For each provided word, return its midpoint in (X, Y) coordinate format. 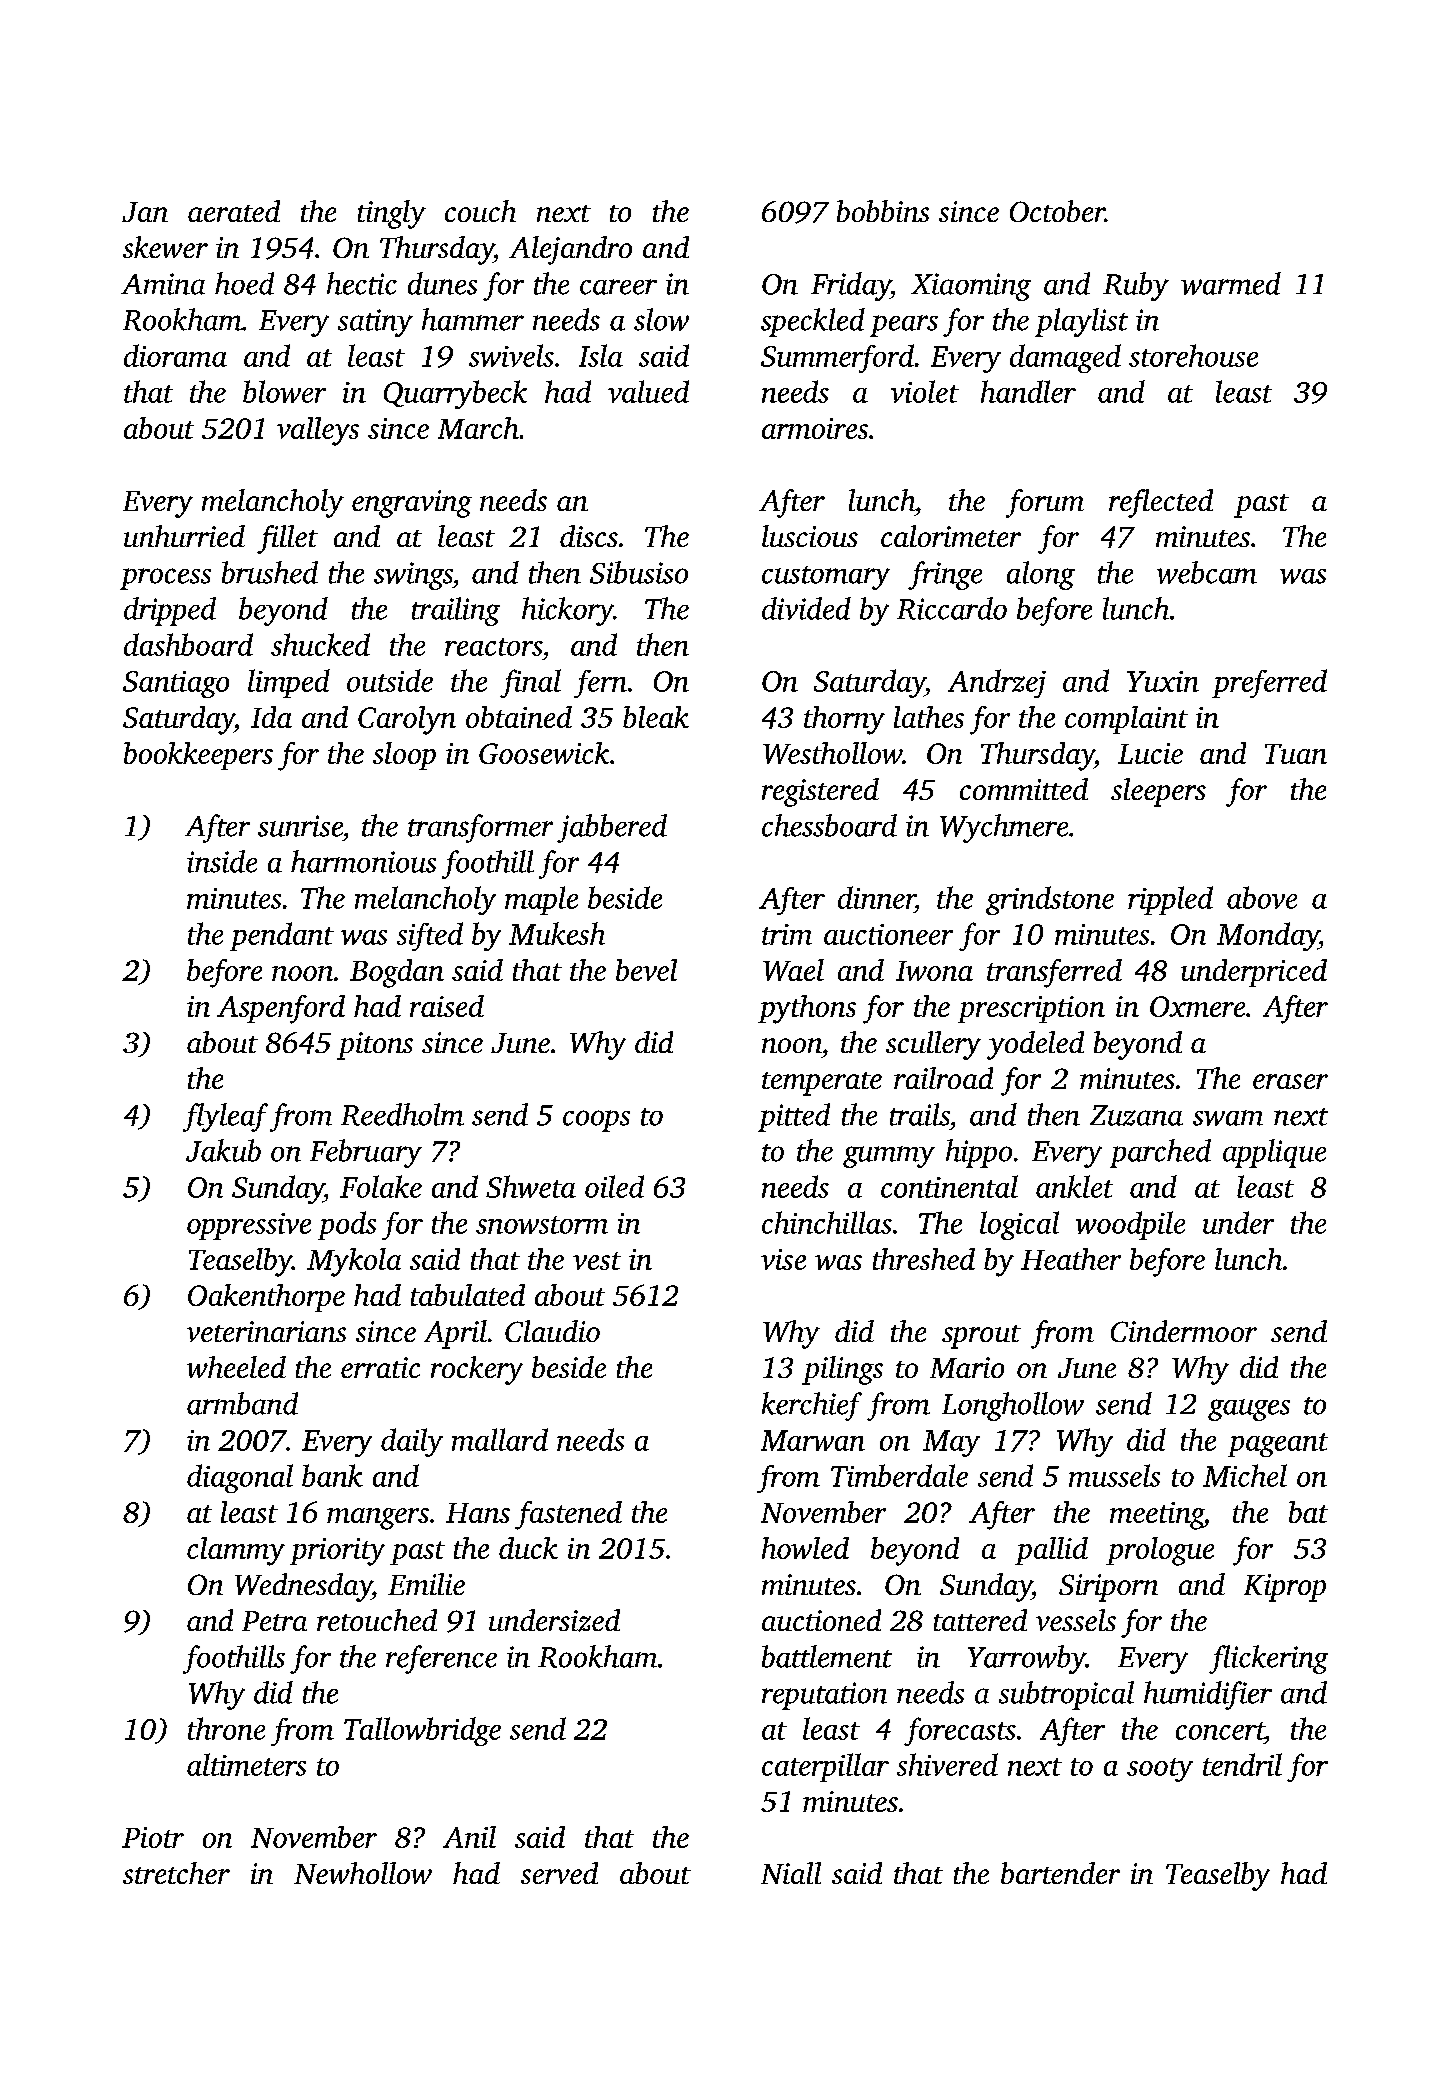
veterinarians (266, 1331)
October (1057, 211)
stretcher (176, 1873)
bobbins (883, 211)
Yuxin (1163, 681)
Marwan (813, 1440)
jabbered (612, 828)
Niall (791, 1873)
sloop (404, 756)
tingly (392, 214)
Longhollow (1013, 1406)
